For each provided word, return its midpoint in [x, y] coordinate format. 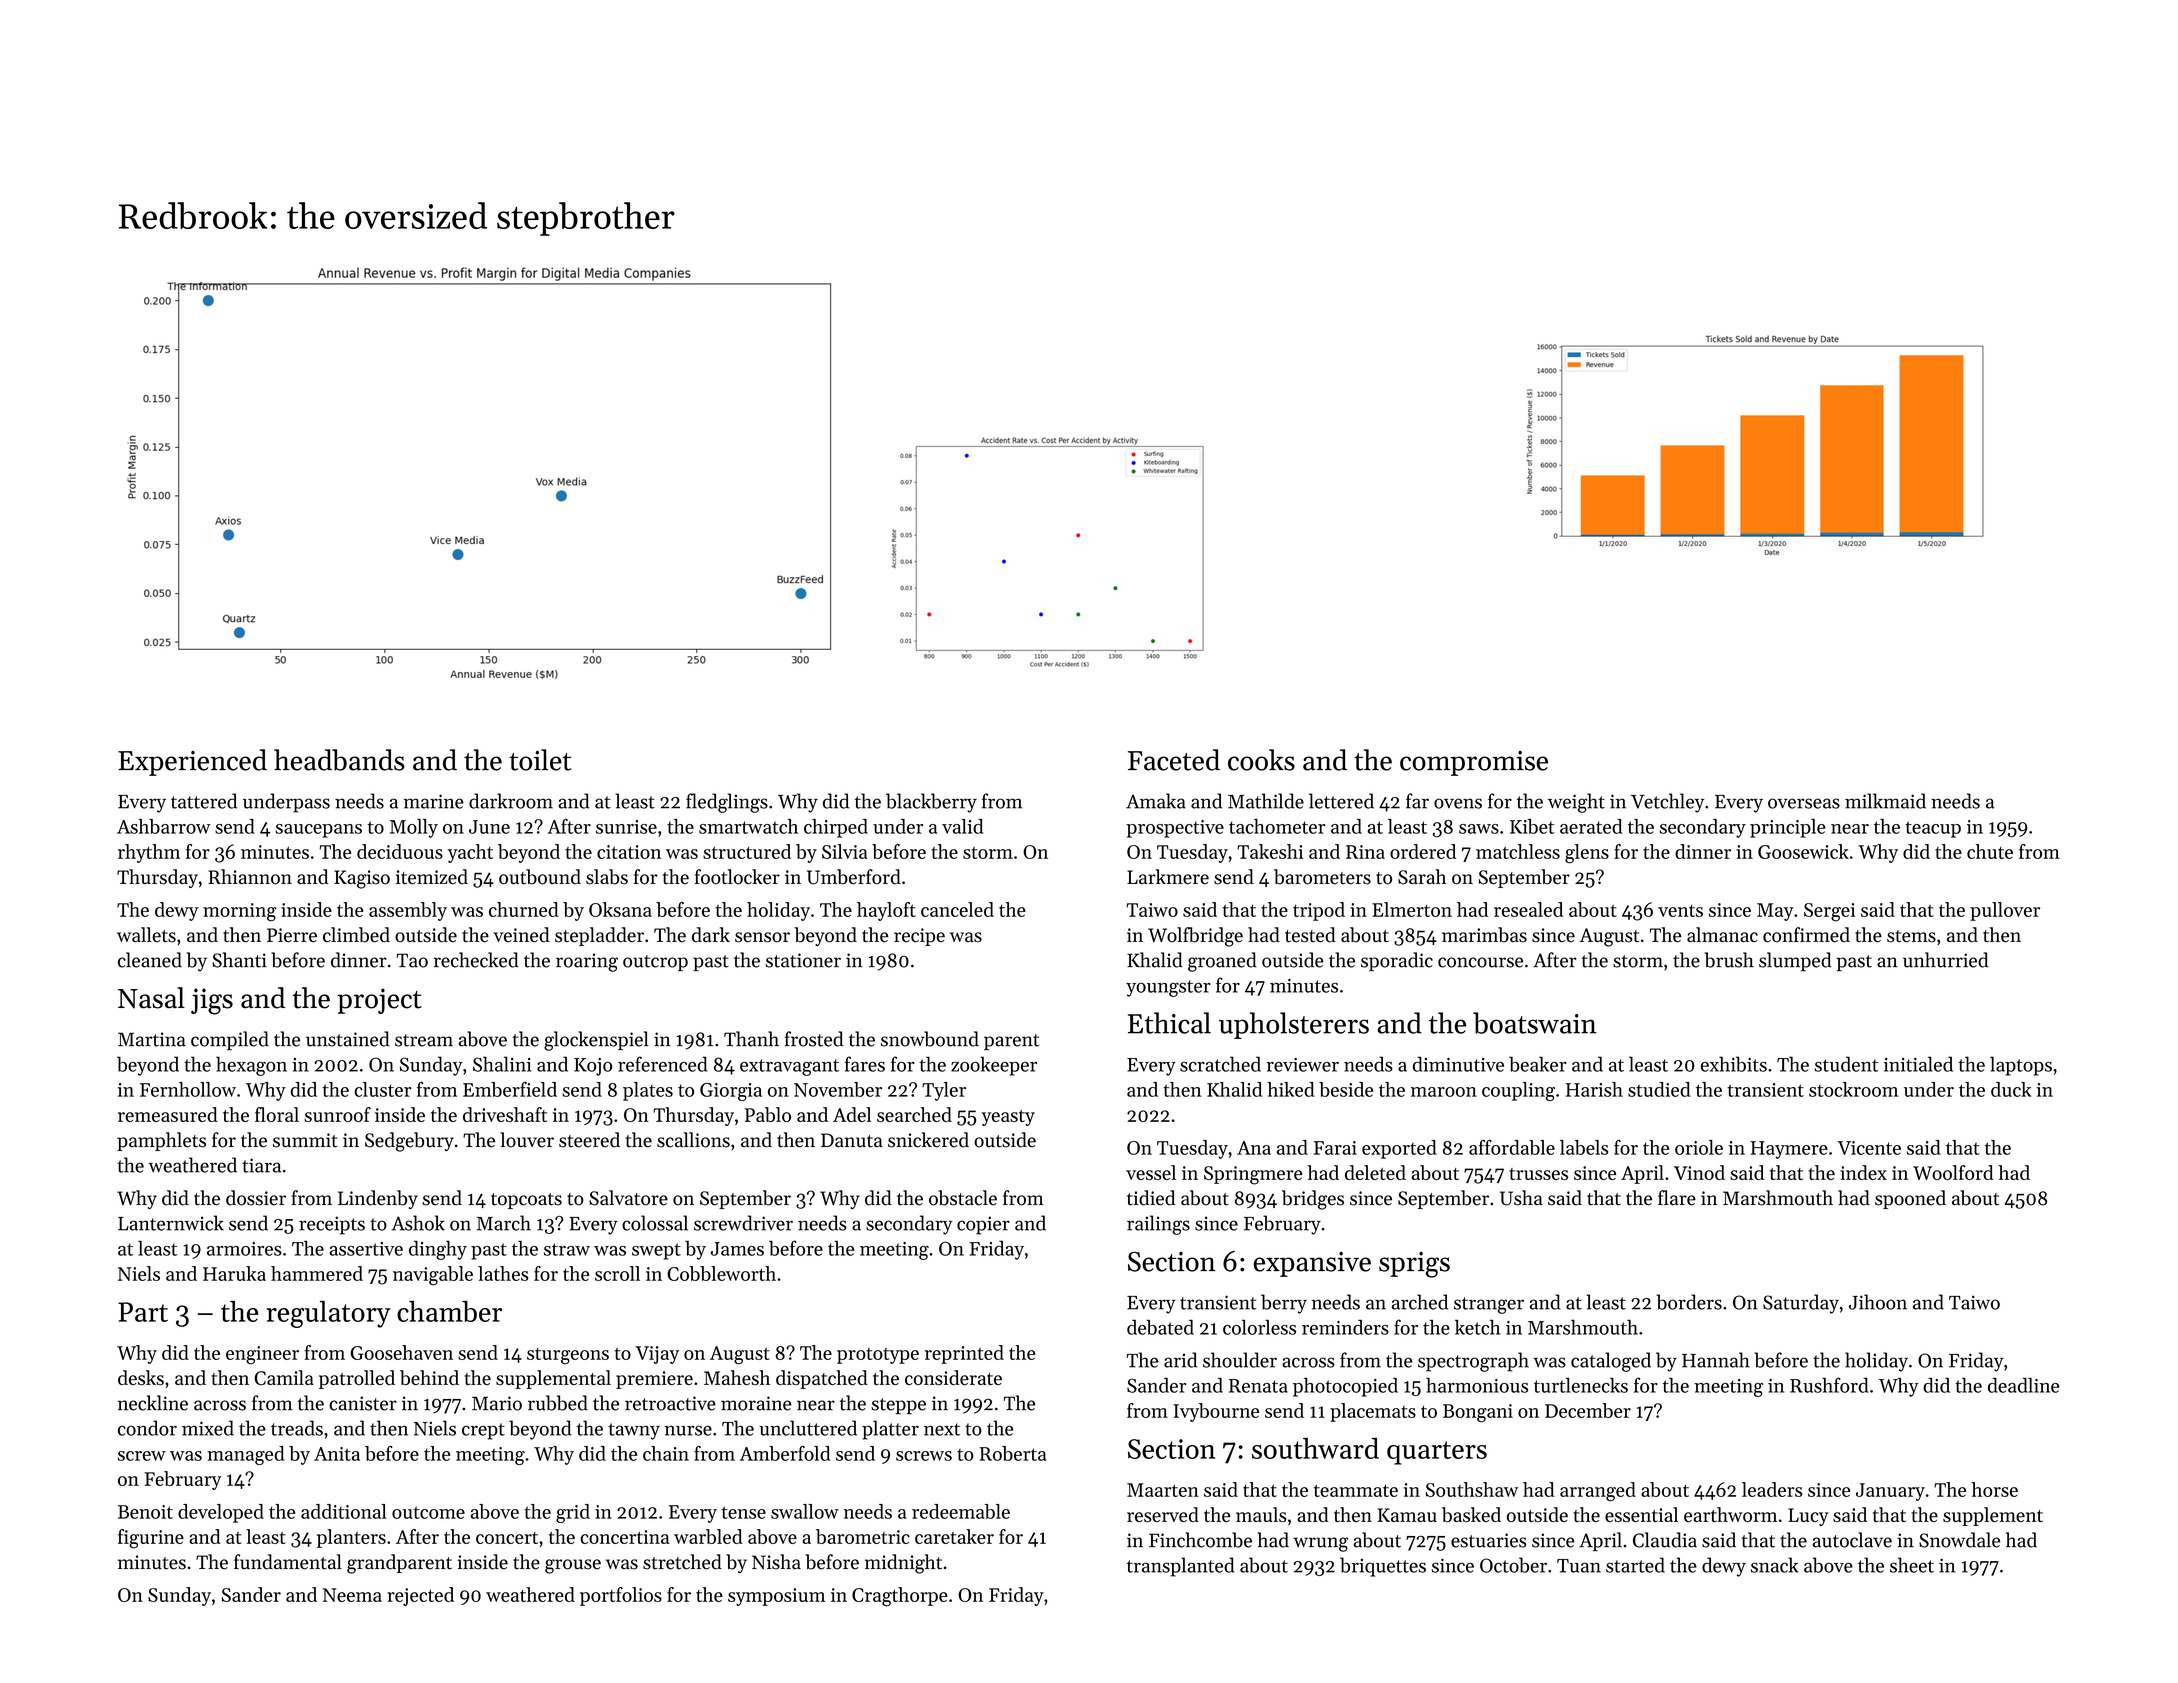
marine [434, 801]
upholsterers [1294, 1025]
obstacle [963, 1198]
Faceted [1174, 760]
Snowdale [1959, 1540]
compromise [1474, 763]
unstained [348, 1039]
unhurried [1946, 960]
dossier [256, 1198]
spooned [1910, 1199]
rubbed [558, 1403]
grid [573, 1513]
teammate [1356, 1490]
